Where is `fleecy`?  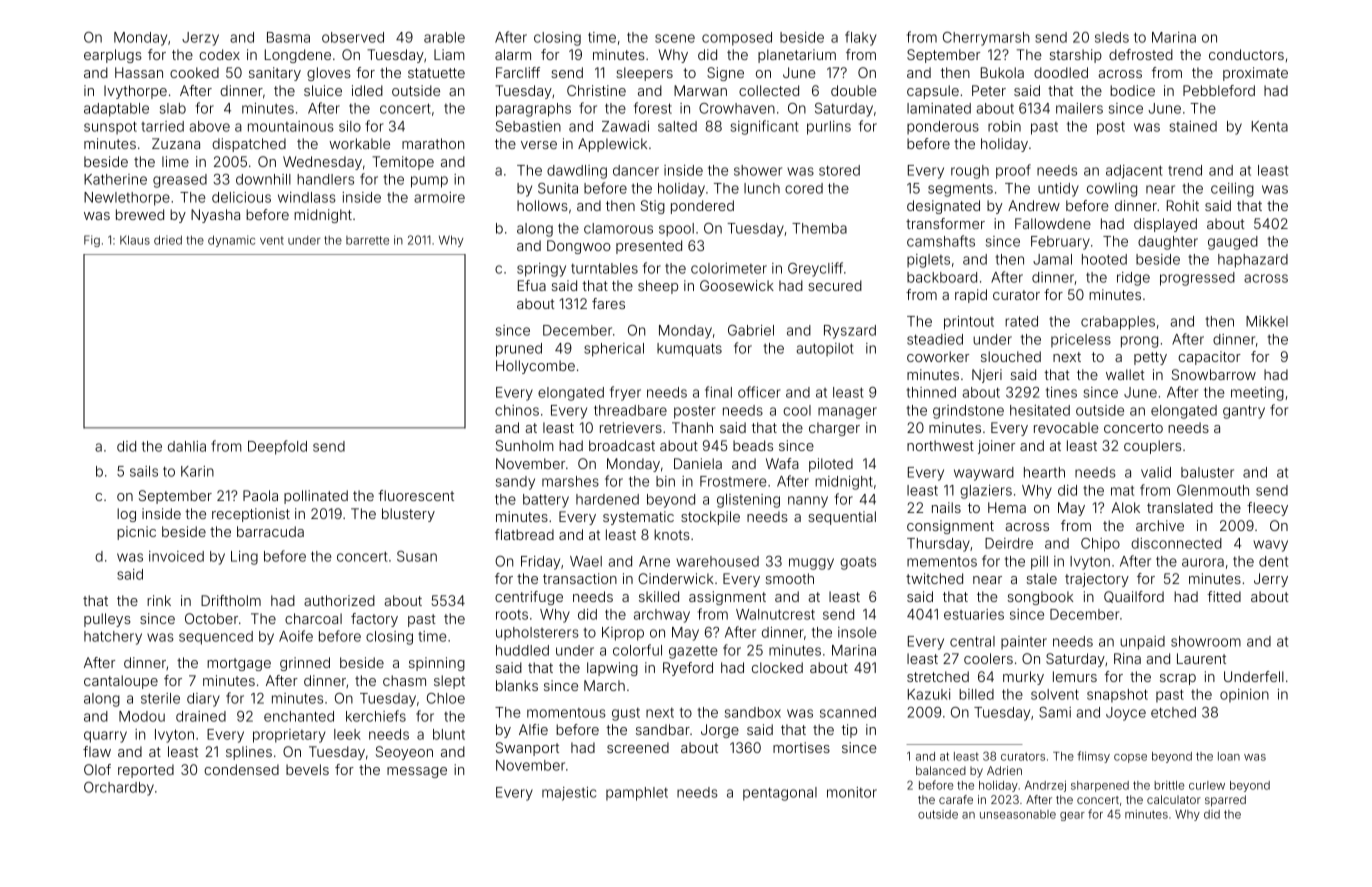 fleecy is located at coordinates (1267, 509).
